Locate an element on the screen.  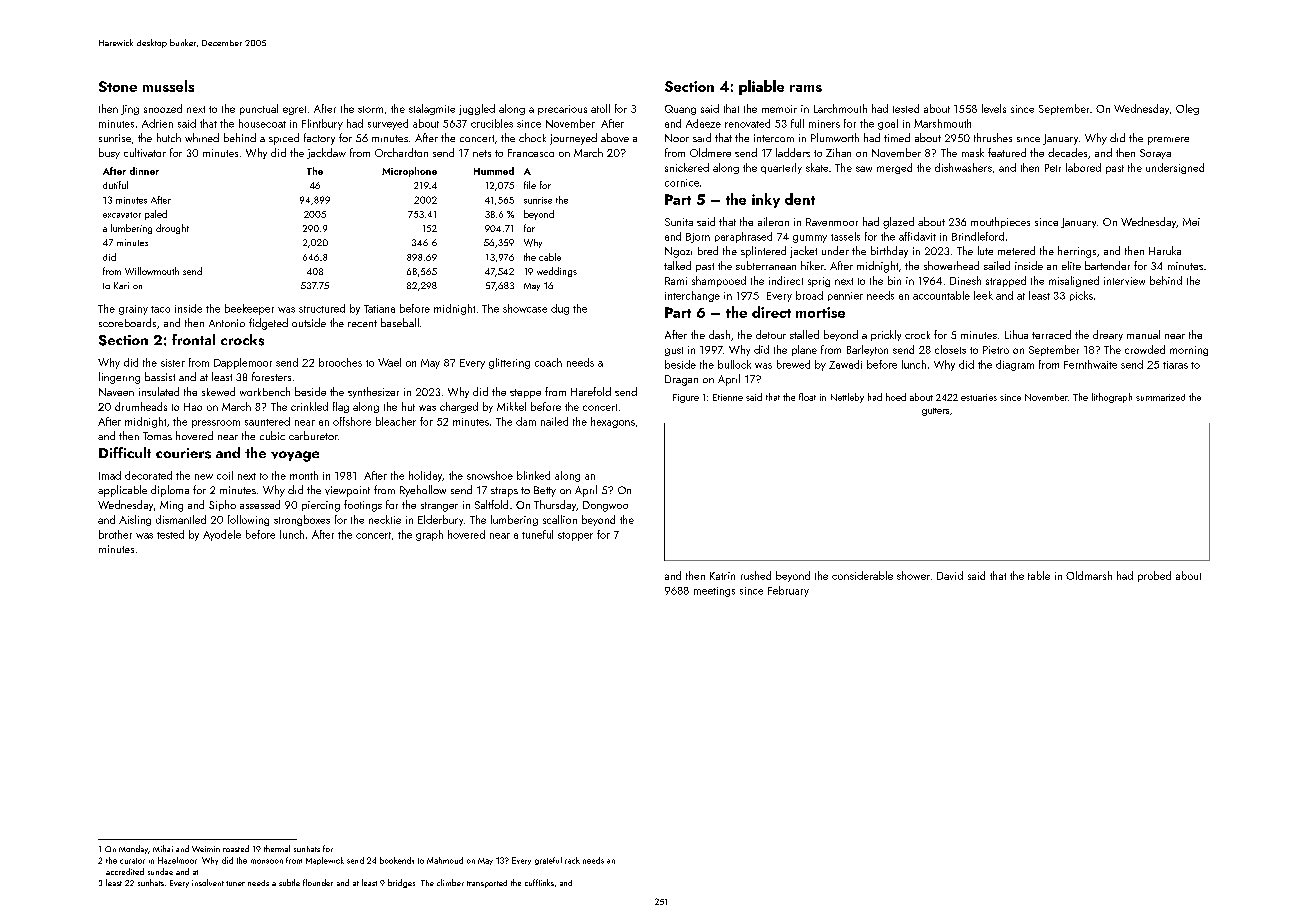
dutiful is located at coordinates (115, 185).
